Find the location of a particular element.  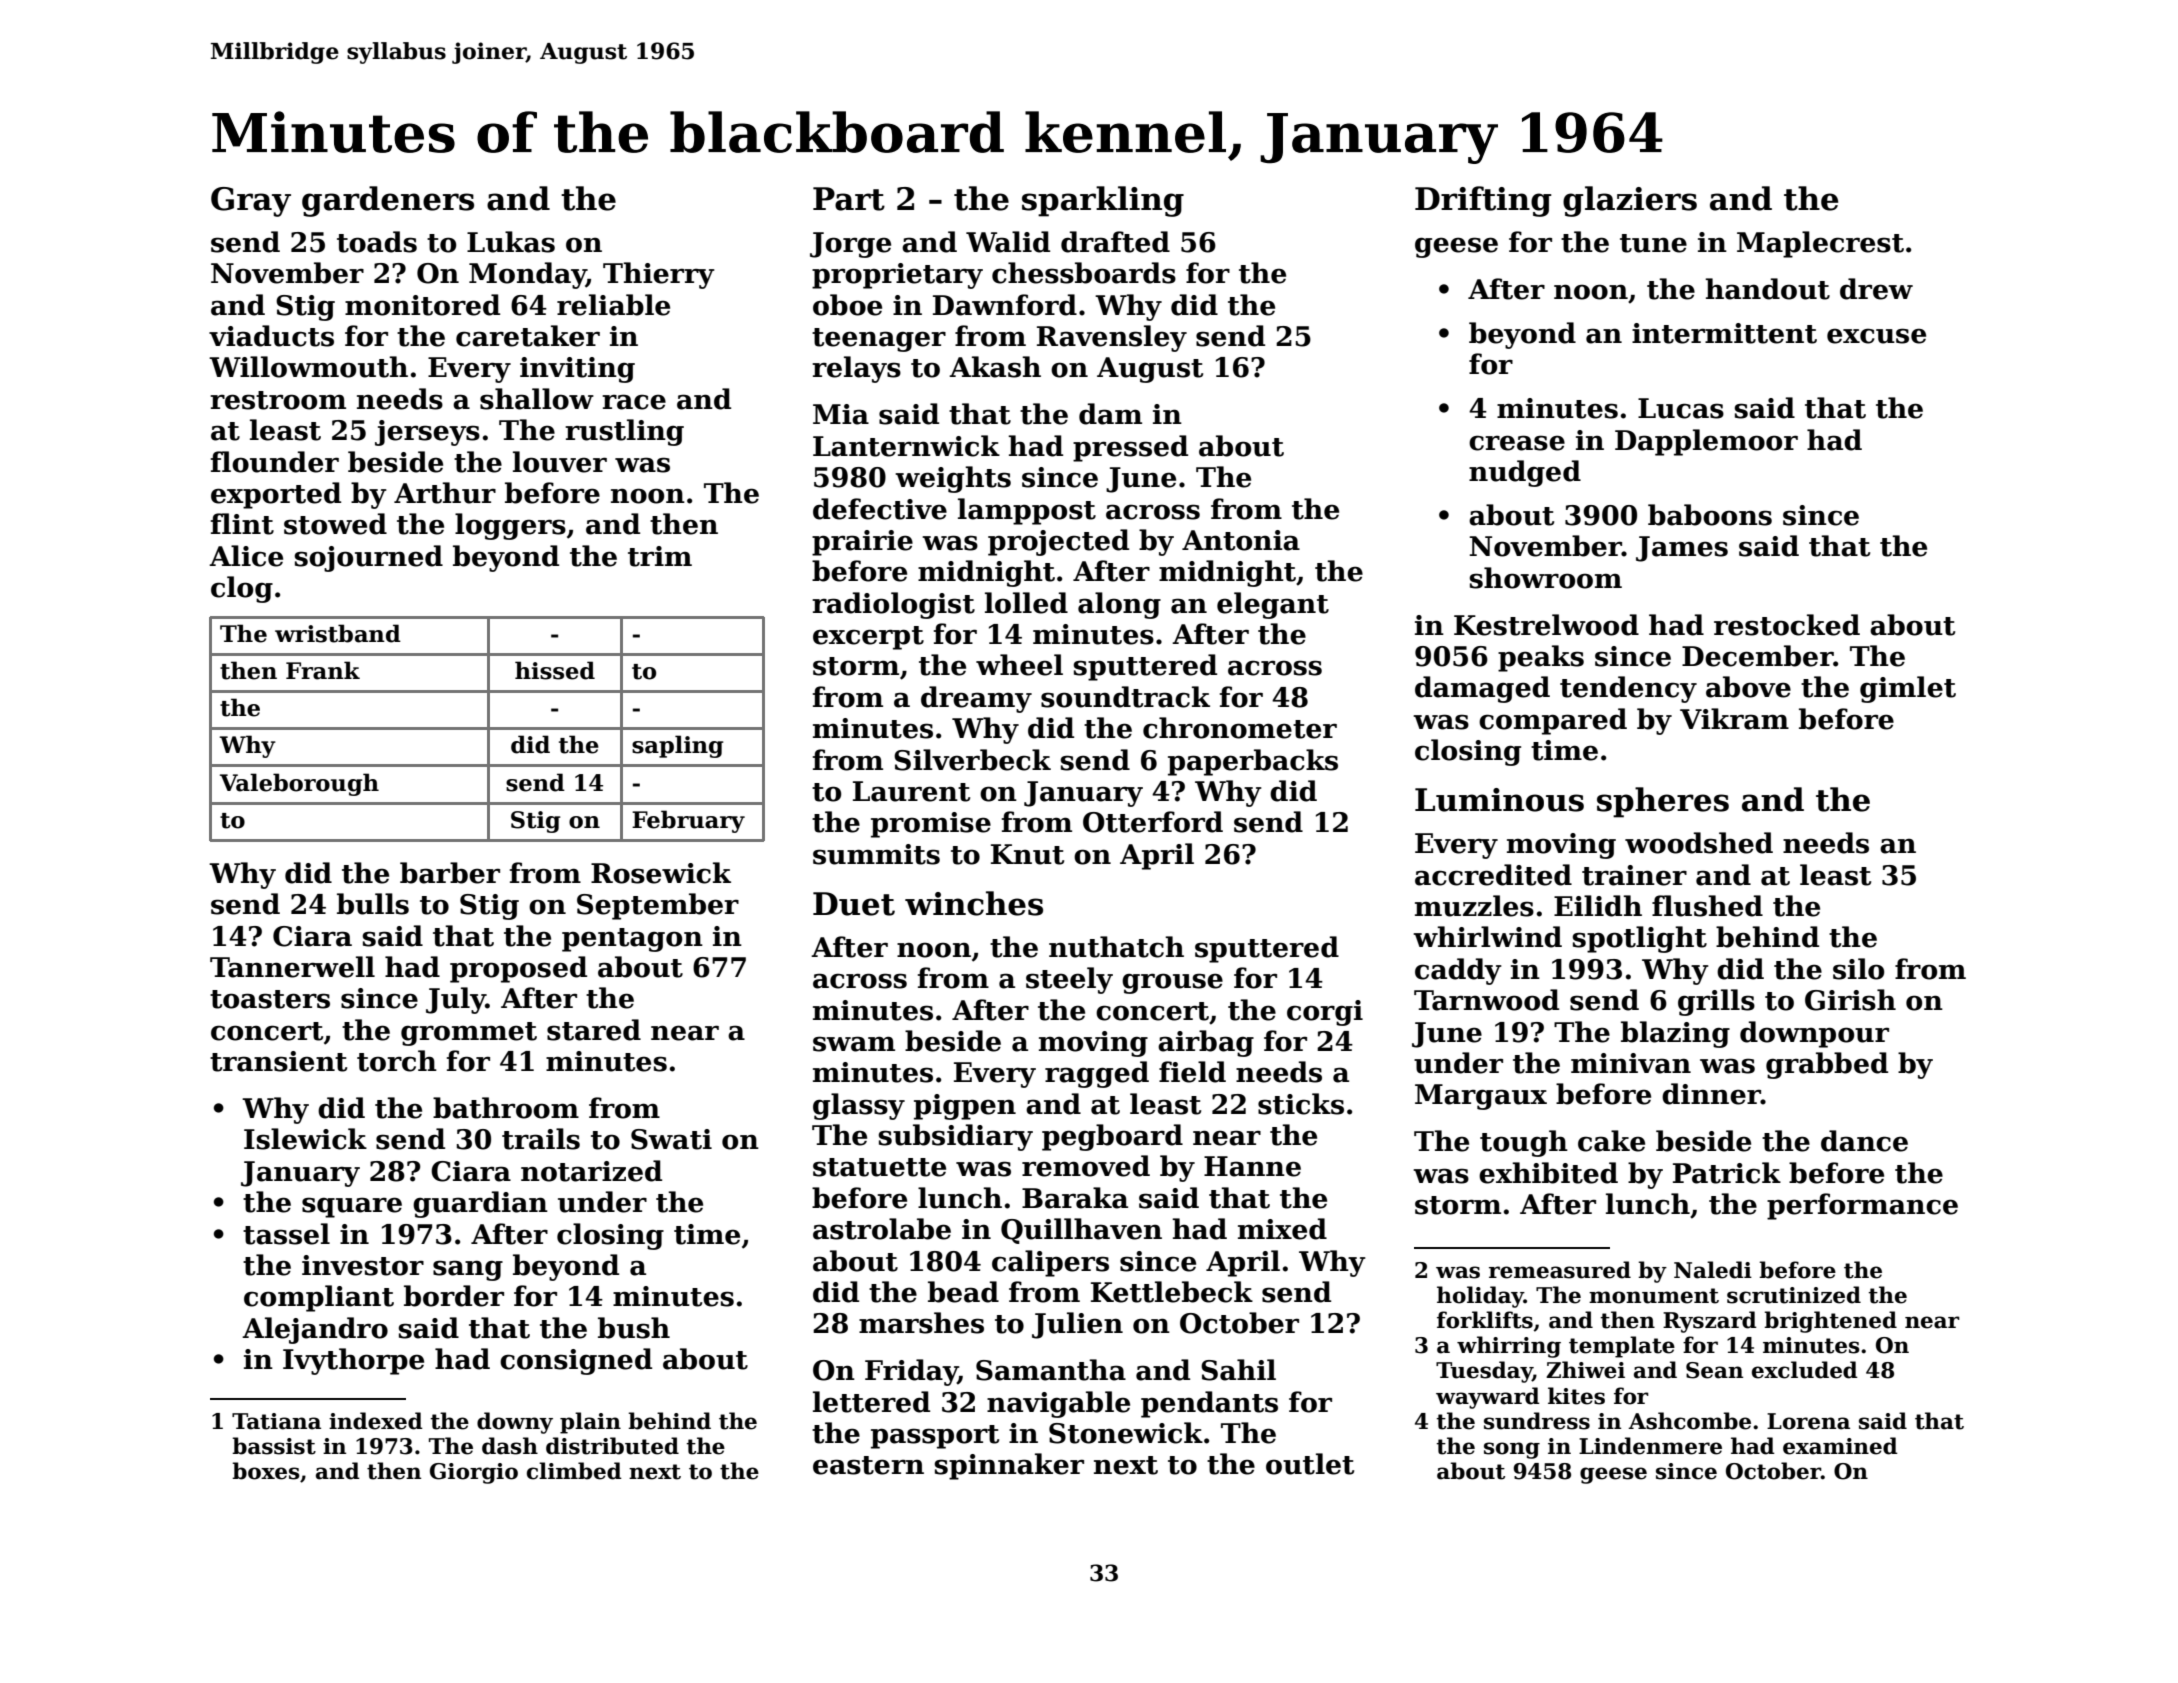

gardeners is located at coordinates (388, 201).
